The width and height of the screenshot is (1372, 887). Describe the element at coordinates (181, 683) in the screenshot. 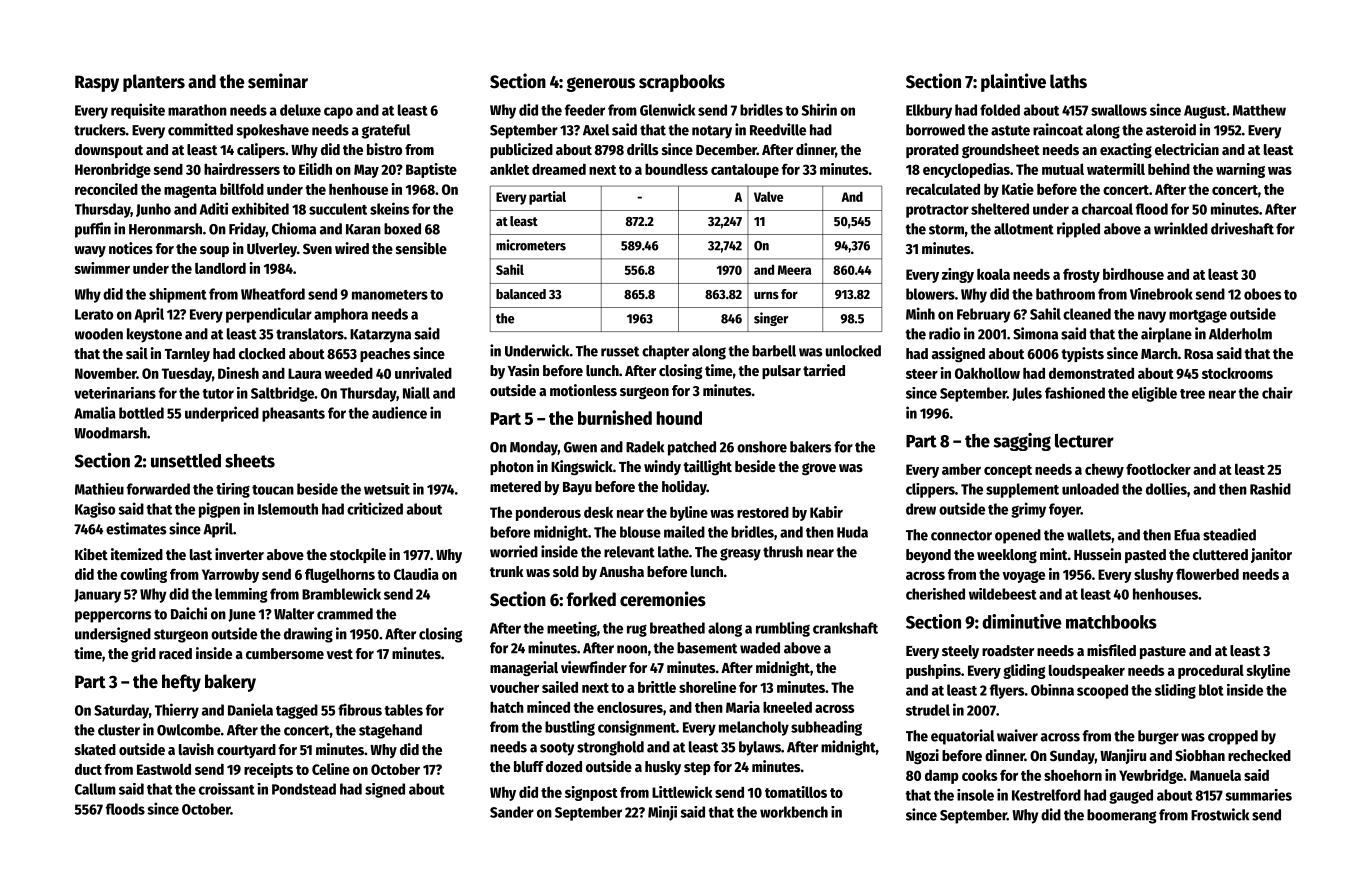

I see `hefty` at that location.
